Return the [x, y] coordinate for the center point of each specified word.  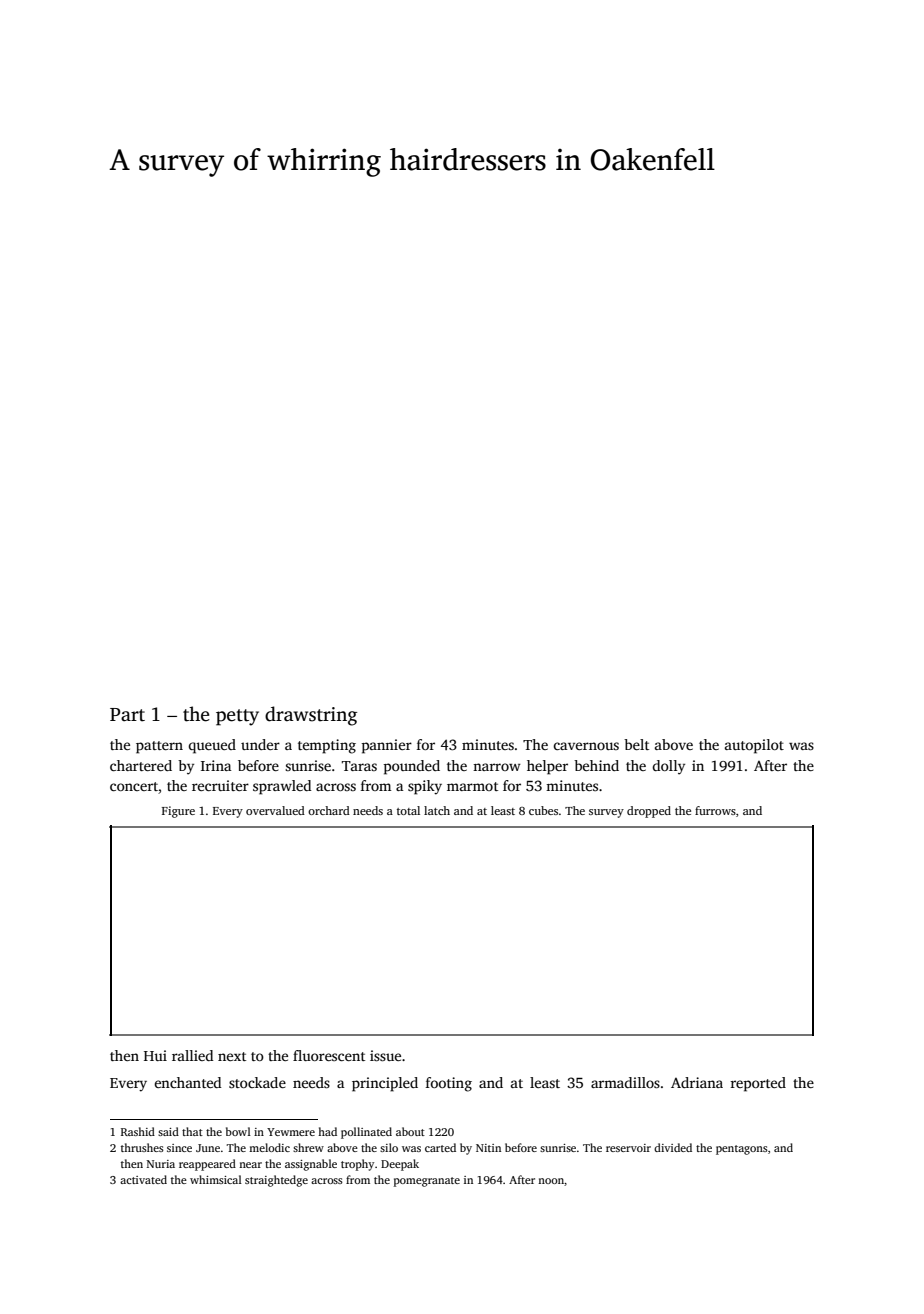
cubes [543, 810]
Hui [155, 1055]
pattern [159, 747]
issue [385, 1055]
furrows [715, 810]
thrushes [142, 1147]
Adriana [697, 1082]
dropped [649, 812]
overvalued [275, 810]
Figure [178, 812]
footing [449, 1084]
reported [758, 1084]
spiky [425, 787]
